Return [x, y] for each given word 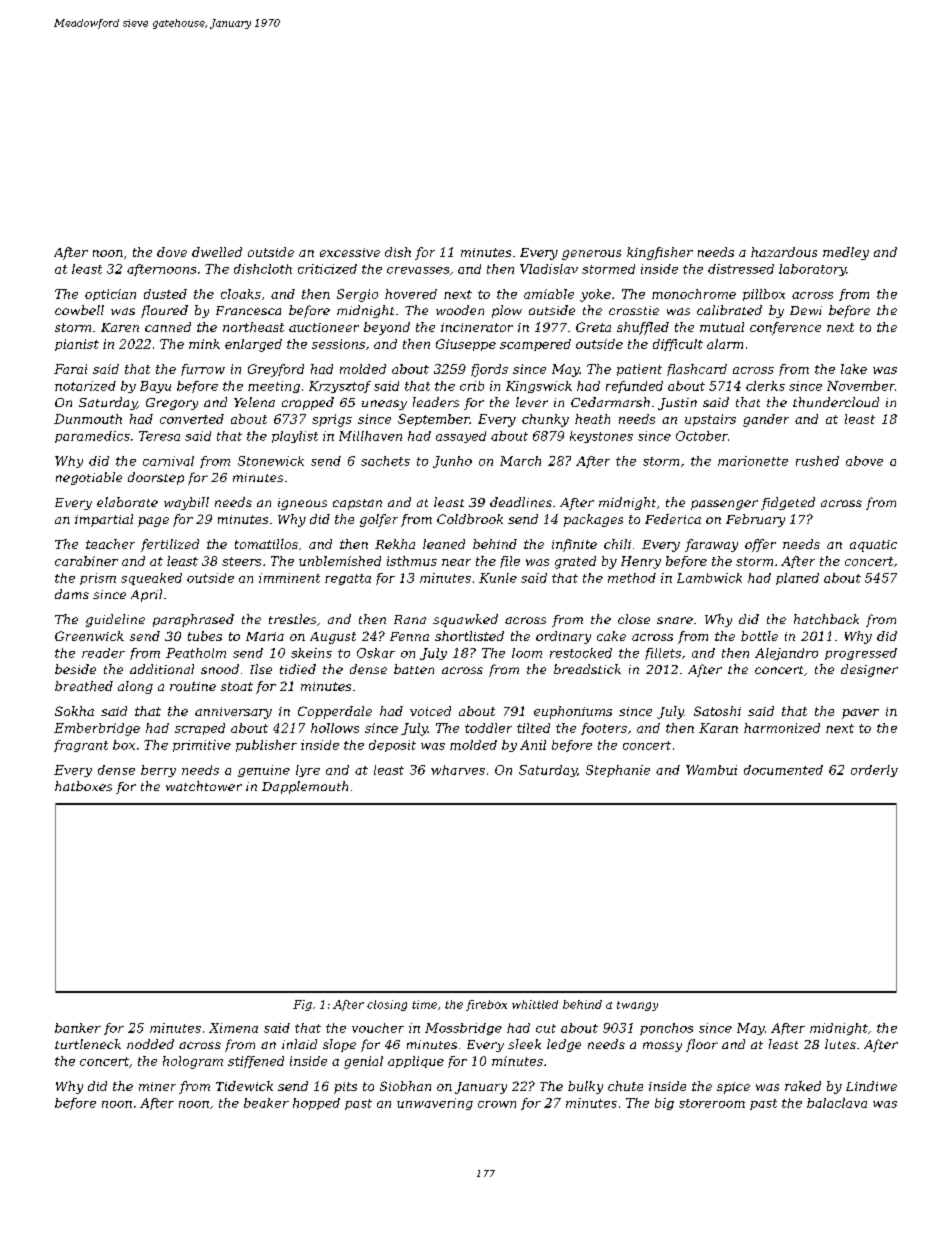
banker [78, 1028]
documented [783, 770]
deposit [392, 746]
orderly [874, 771]
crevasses [418, 270]
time [424, 1004]
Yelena [254, 402]
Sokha [74, 711]
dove [172, 252]
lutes [840, 1044]
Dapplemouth [305, 787]
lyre [308, 771]
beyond [387, 328]
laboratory [812, 270]
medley [846, 253]
